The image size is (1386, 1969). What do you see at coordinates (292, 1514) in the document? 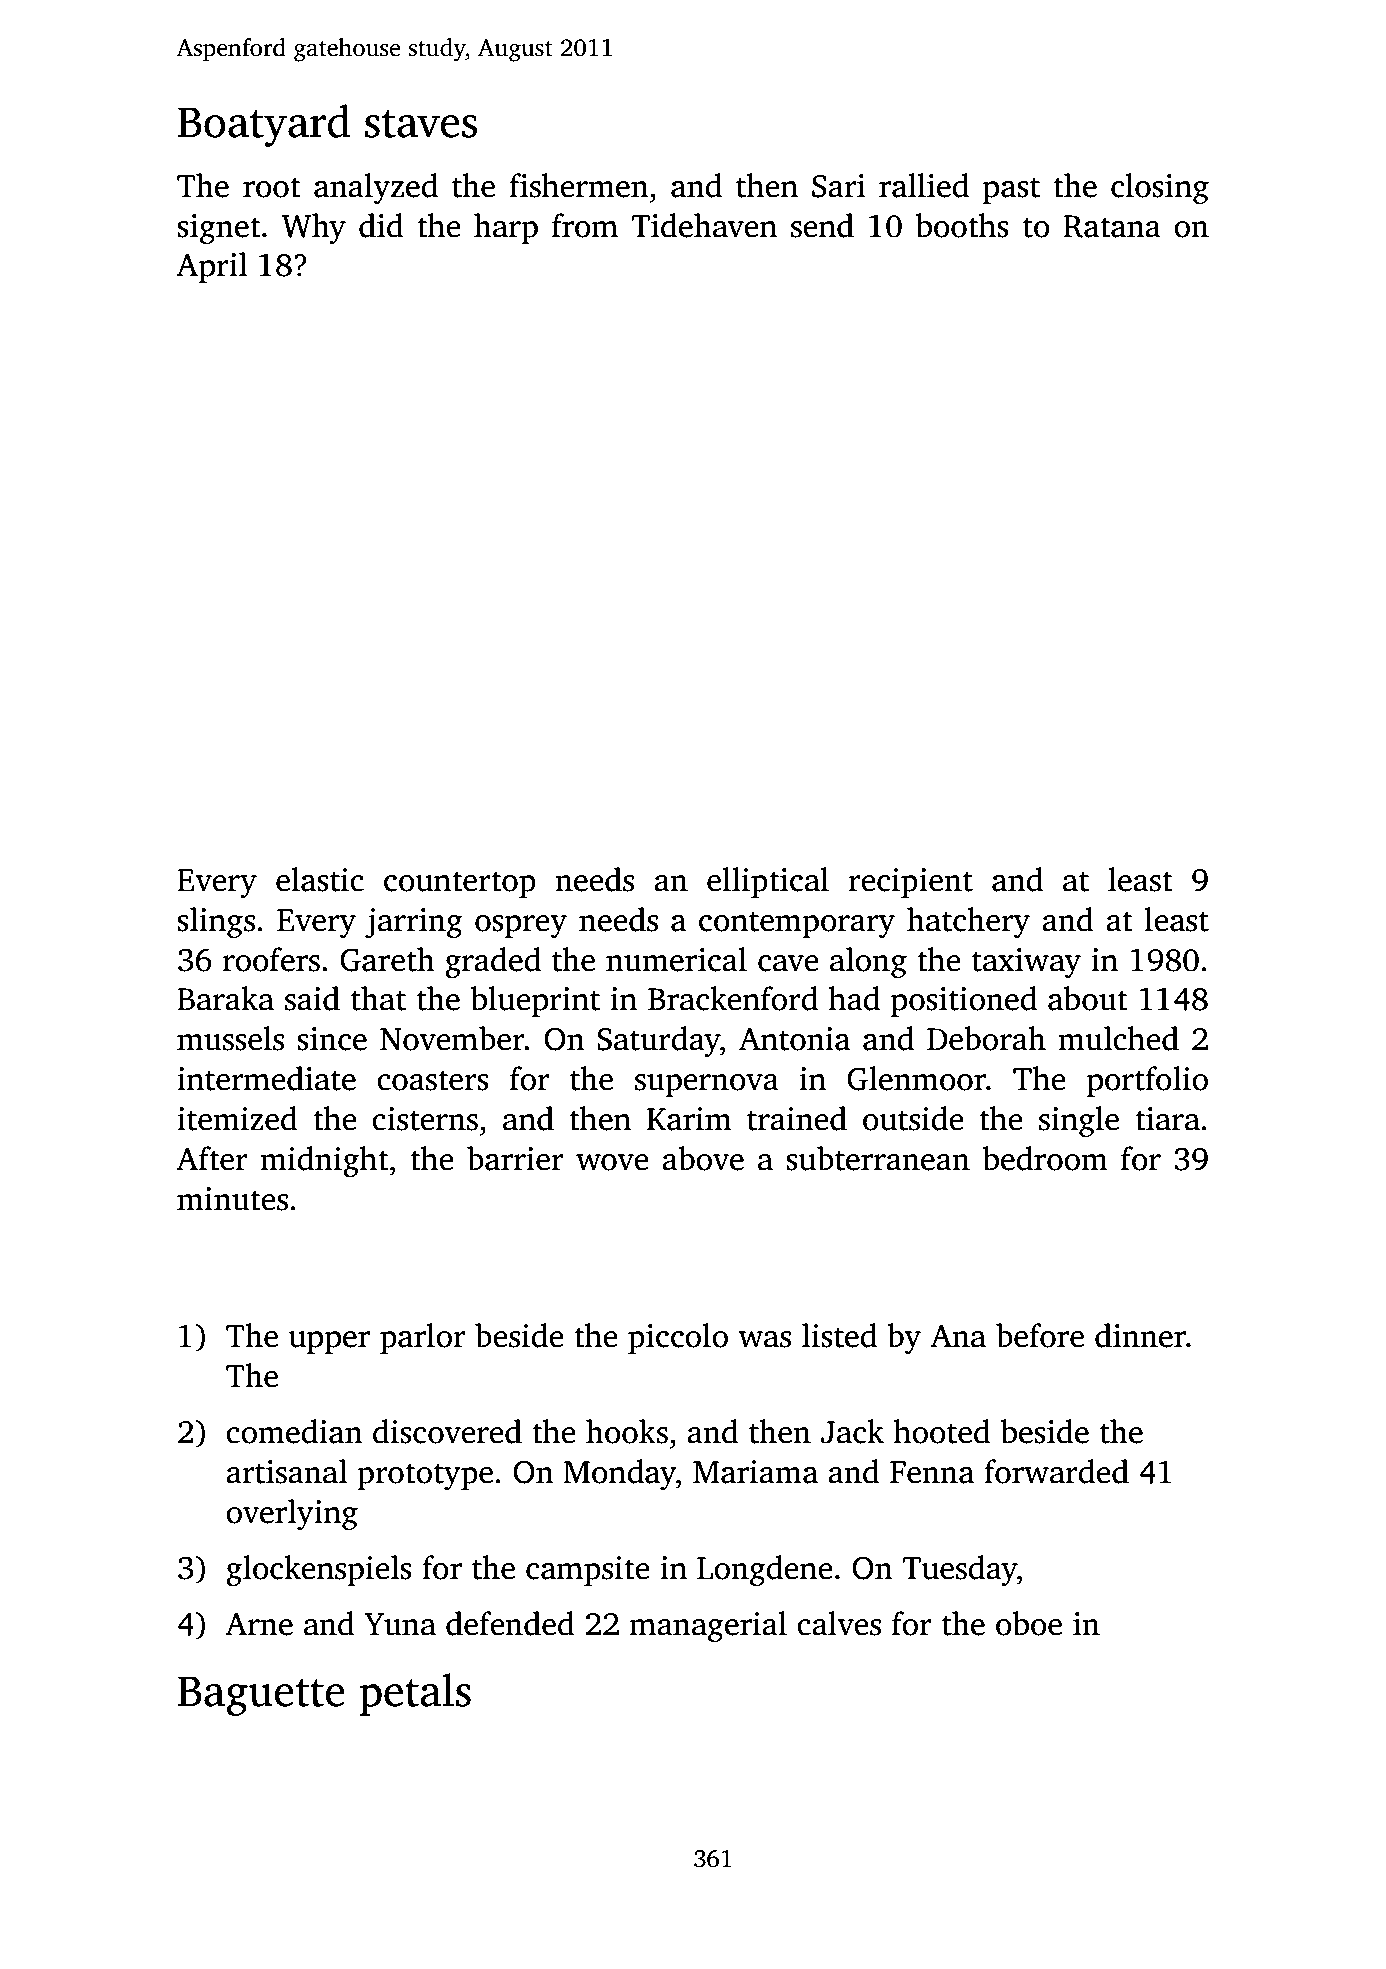
I see `overlying` at bounding box center [292, 1514].
